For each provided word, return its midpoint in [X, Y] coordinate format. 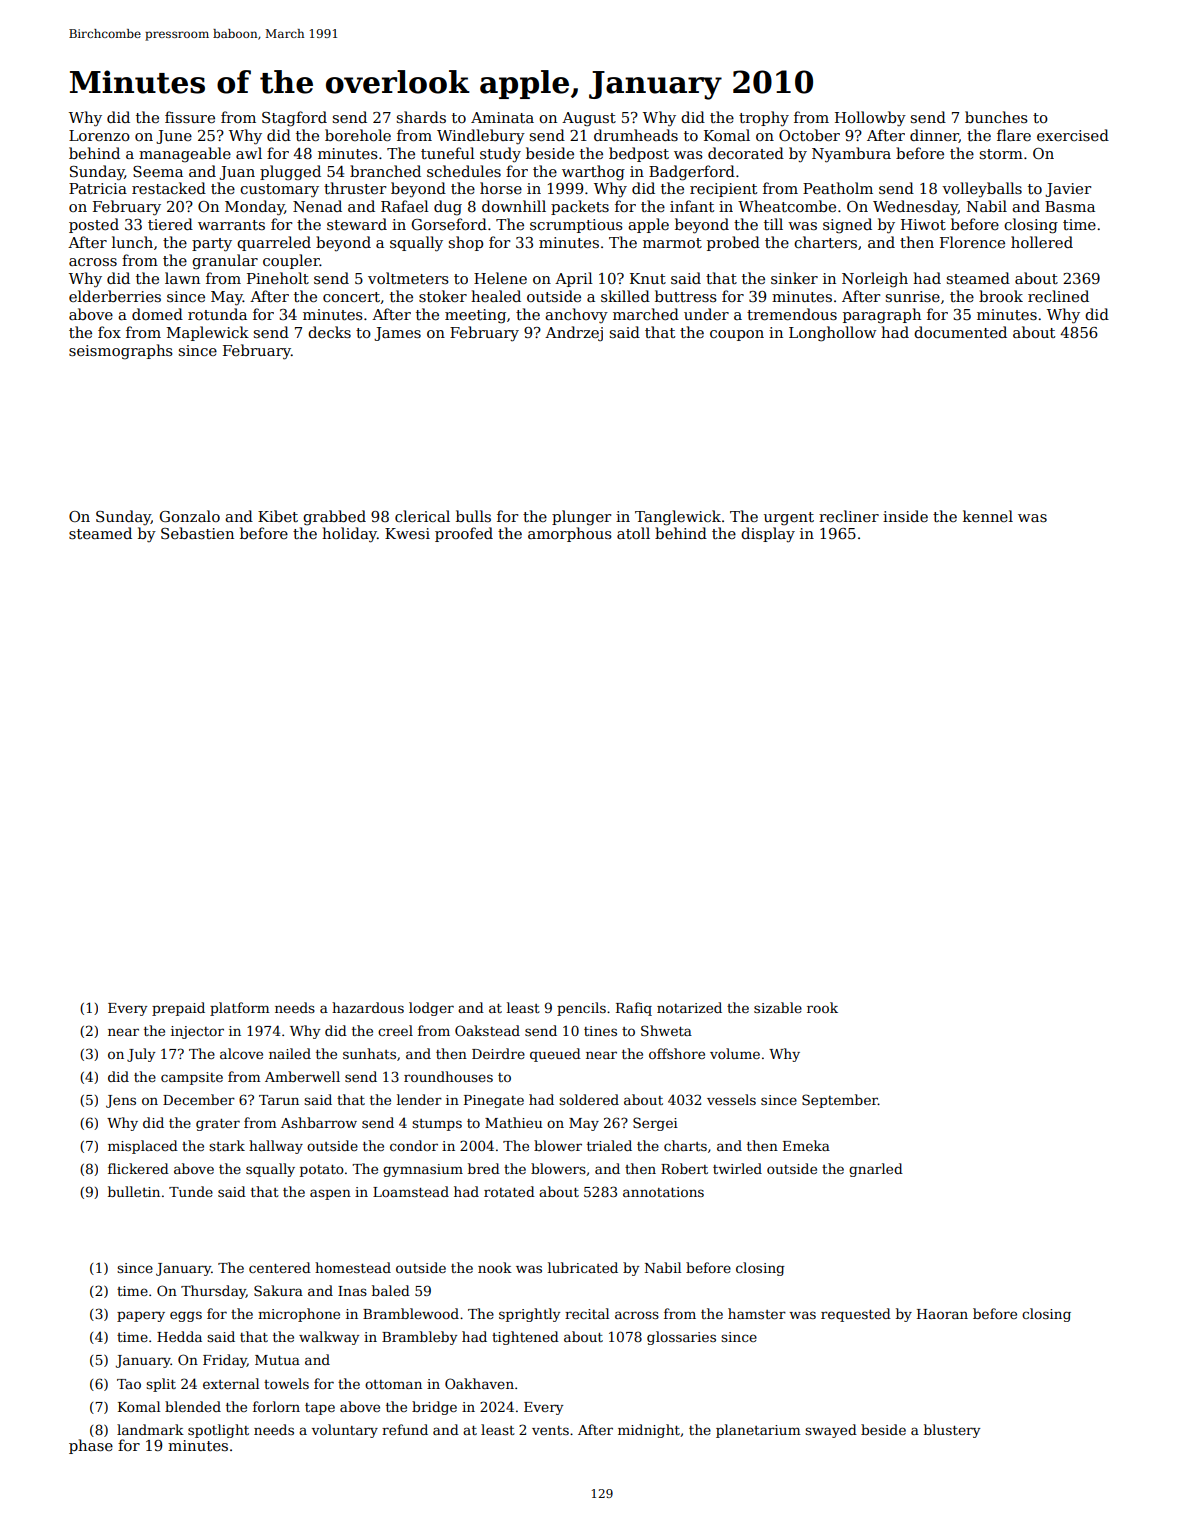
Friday [225, 1361]
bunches [996, 117]
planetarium [758, 1431]
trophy [764, 119]
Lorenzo [99, 135]
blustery [952, 1431]
